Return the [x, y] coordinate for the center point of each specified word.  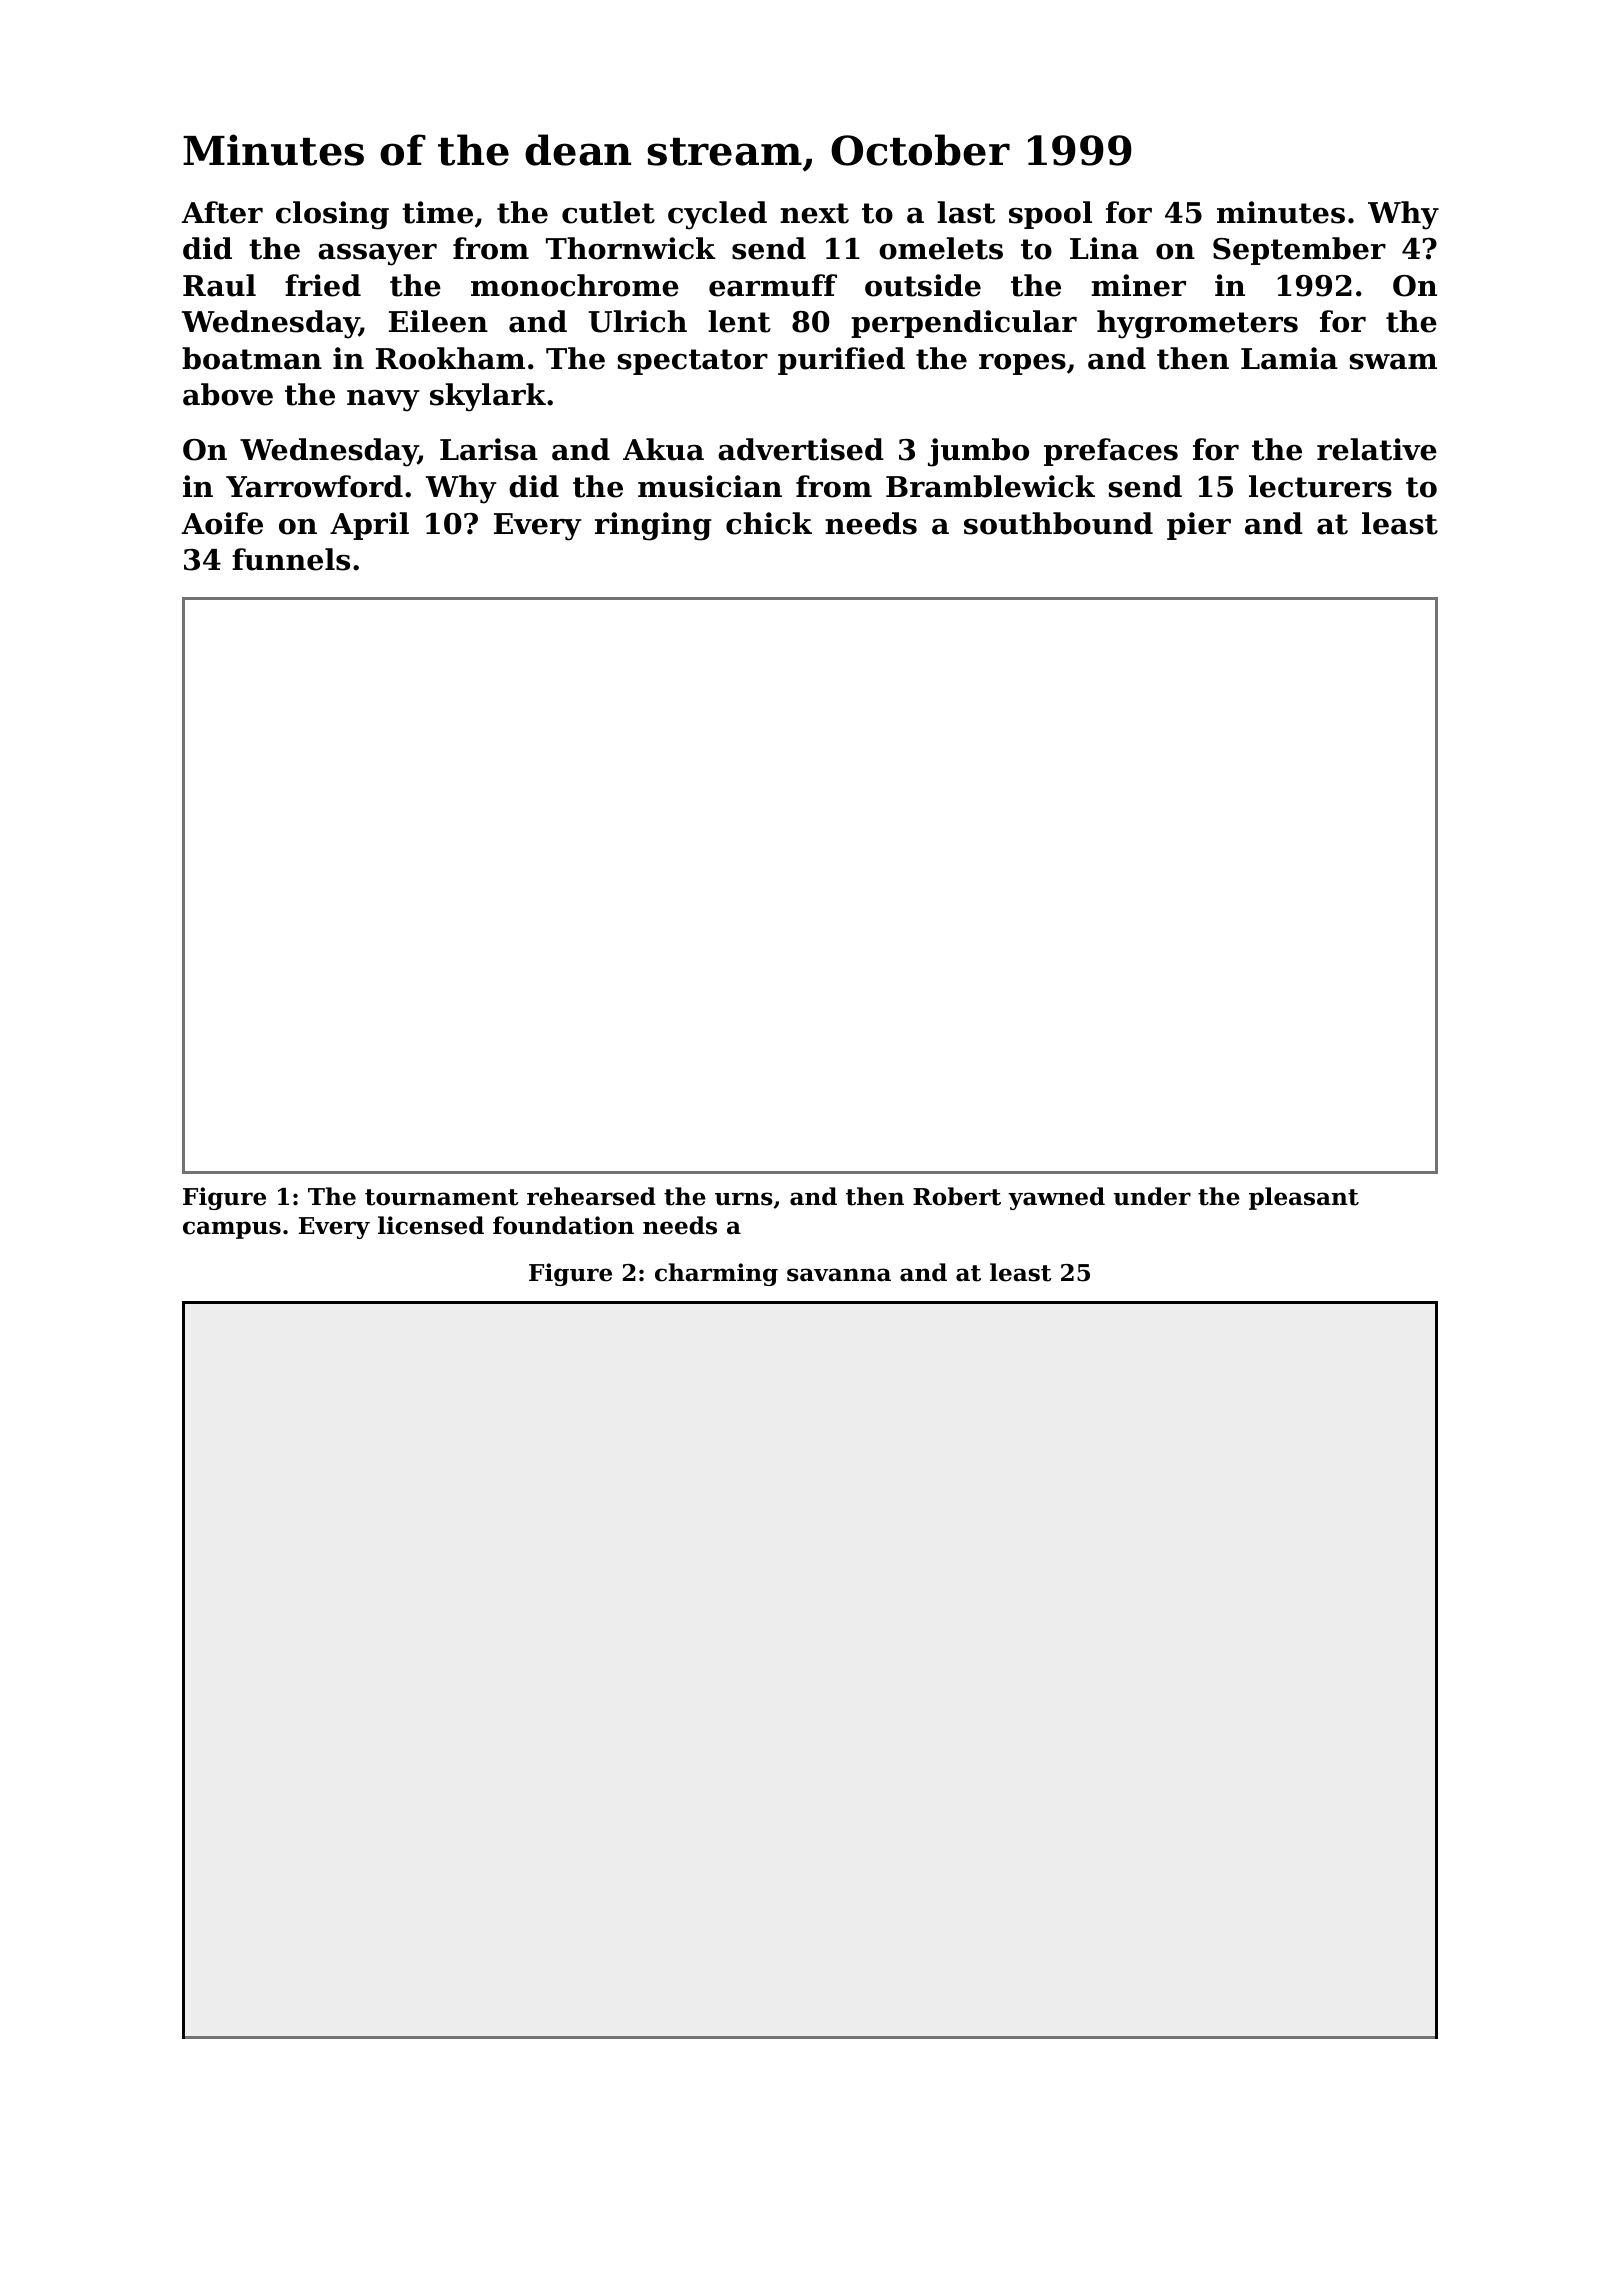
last [966, 212]
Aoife [222, 523]
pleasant [1304, 1198]
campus [232, 1230]
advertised [801, 449]
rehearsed [591, 1196]
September [1299, 251]
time [437, 212]
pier [1199, 526]
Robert [957, 1196]
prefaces [1111, 452]
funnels [291, 559]
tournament [442, 1197]
